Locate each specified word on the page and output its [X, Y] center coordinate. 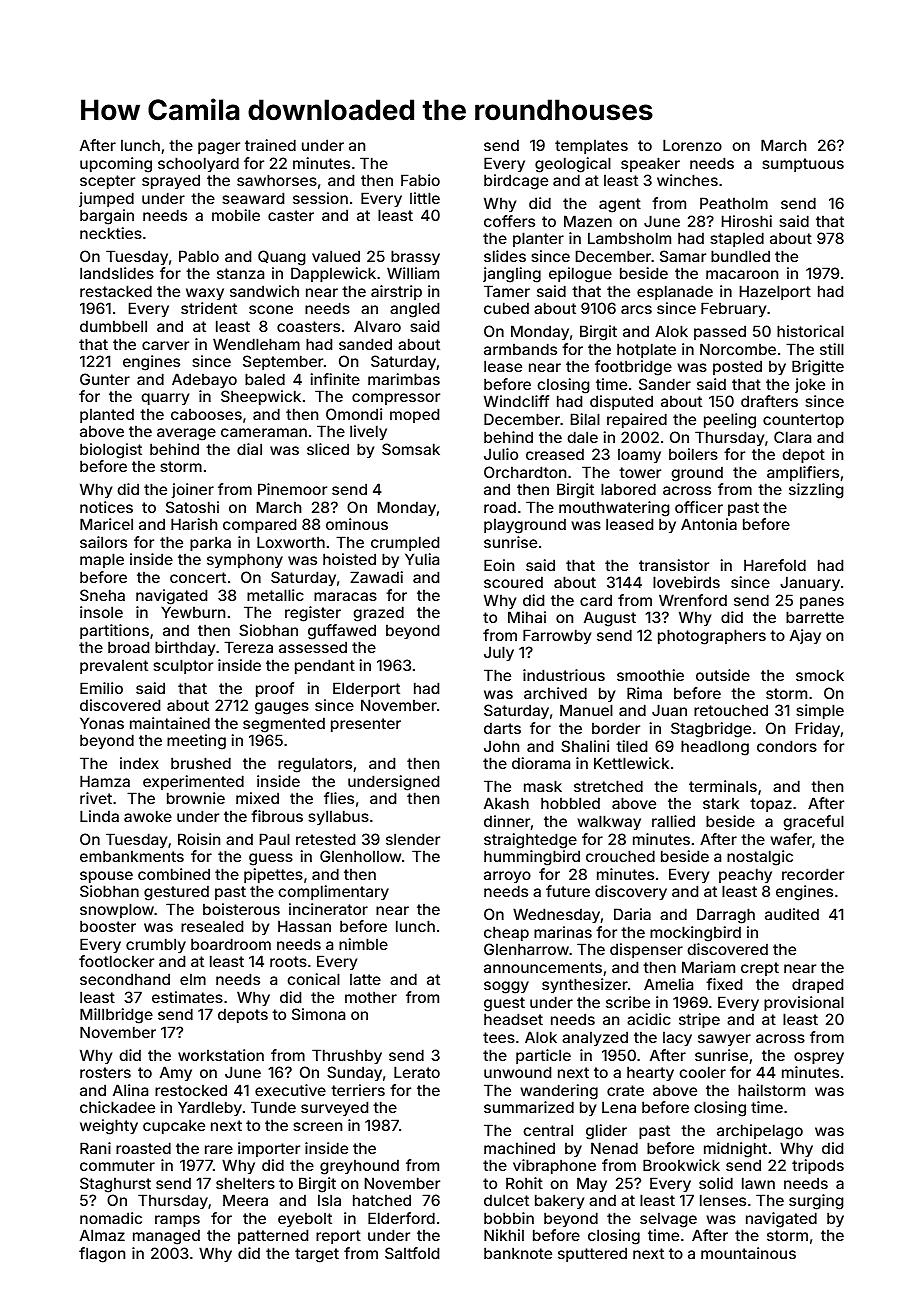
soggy [506, 987]
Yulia [422, 559]
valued [336, 256]
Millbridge [116, 1016]
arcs [636, 309]
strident [209, 308]
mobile [236, 215]
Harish [194, 524]
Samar [683, 256]
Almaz [102, 1235]
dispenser [646, 950]
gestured [176, 893]
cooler [702, 1072]
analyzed [595, 1038]
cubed [506, 308]
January [810, 583]
